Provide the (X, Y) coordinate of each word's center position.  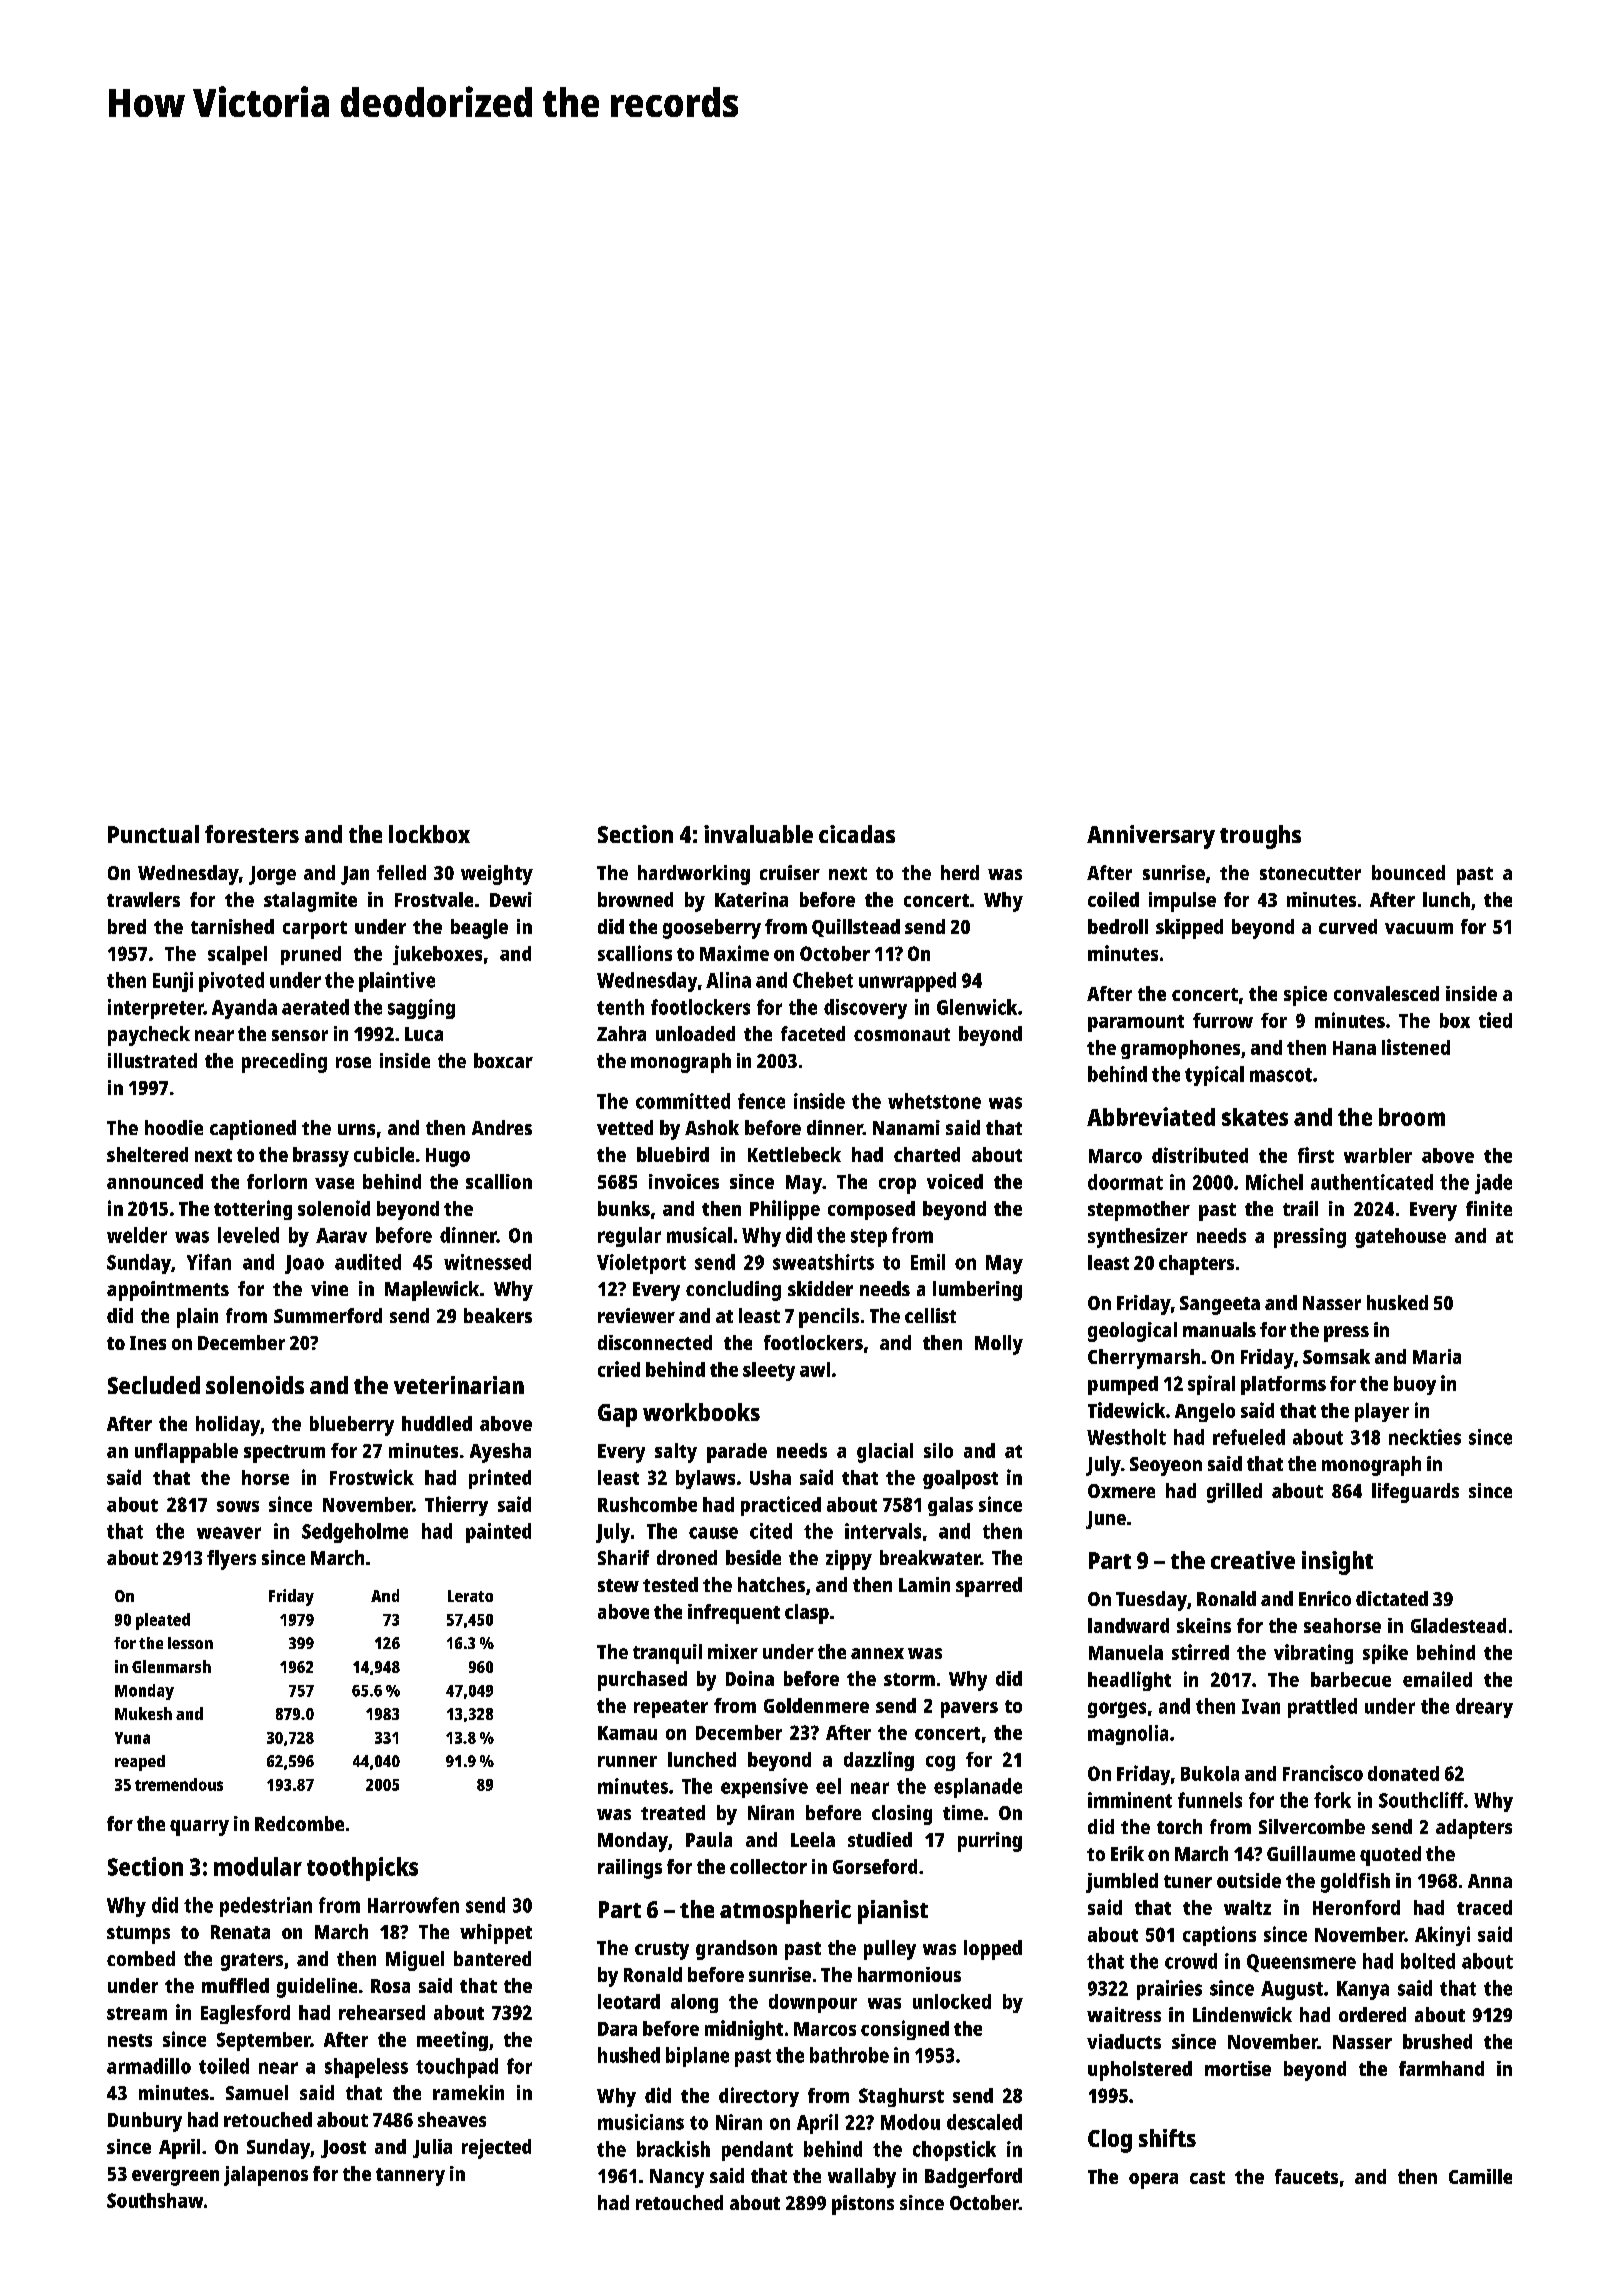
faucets (1306, 2176)
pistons (863, 2205)
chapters (1196, 1265)
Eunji (173, 982)
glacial (885, 1453)
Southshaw (155, 2200)
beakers (498, 1315)
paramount (1136, 1023)
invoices (684, 1181)
